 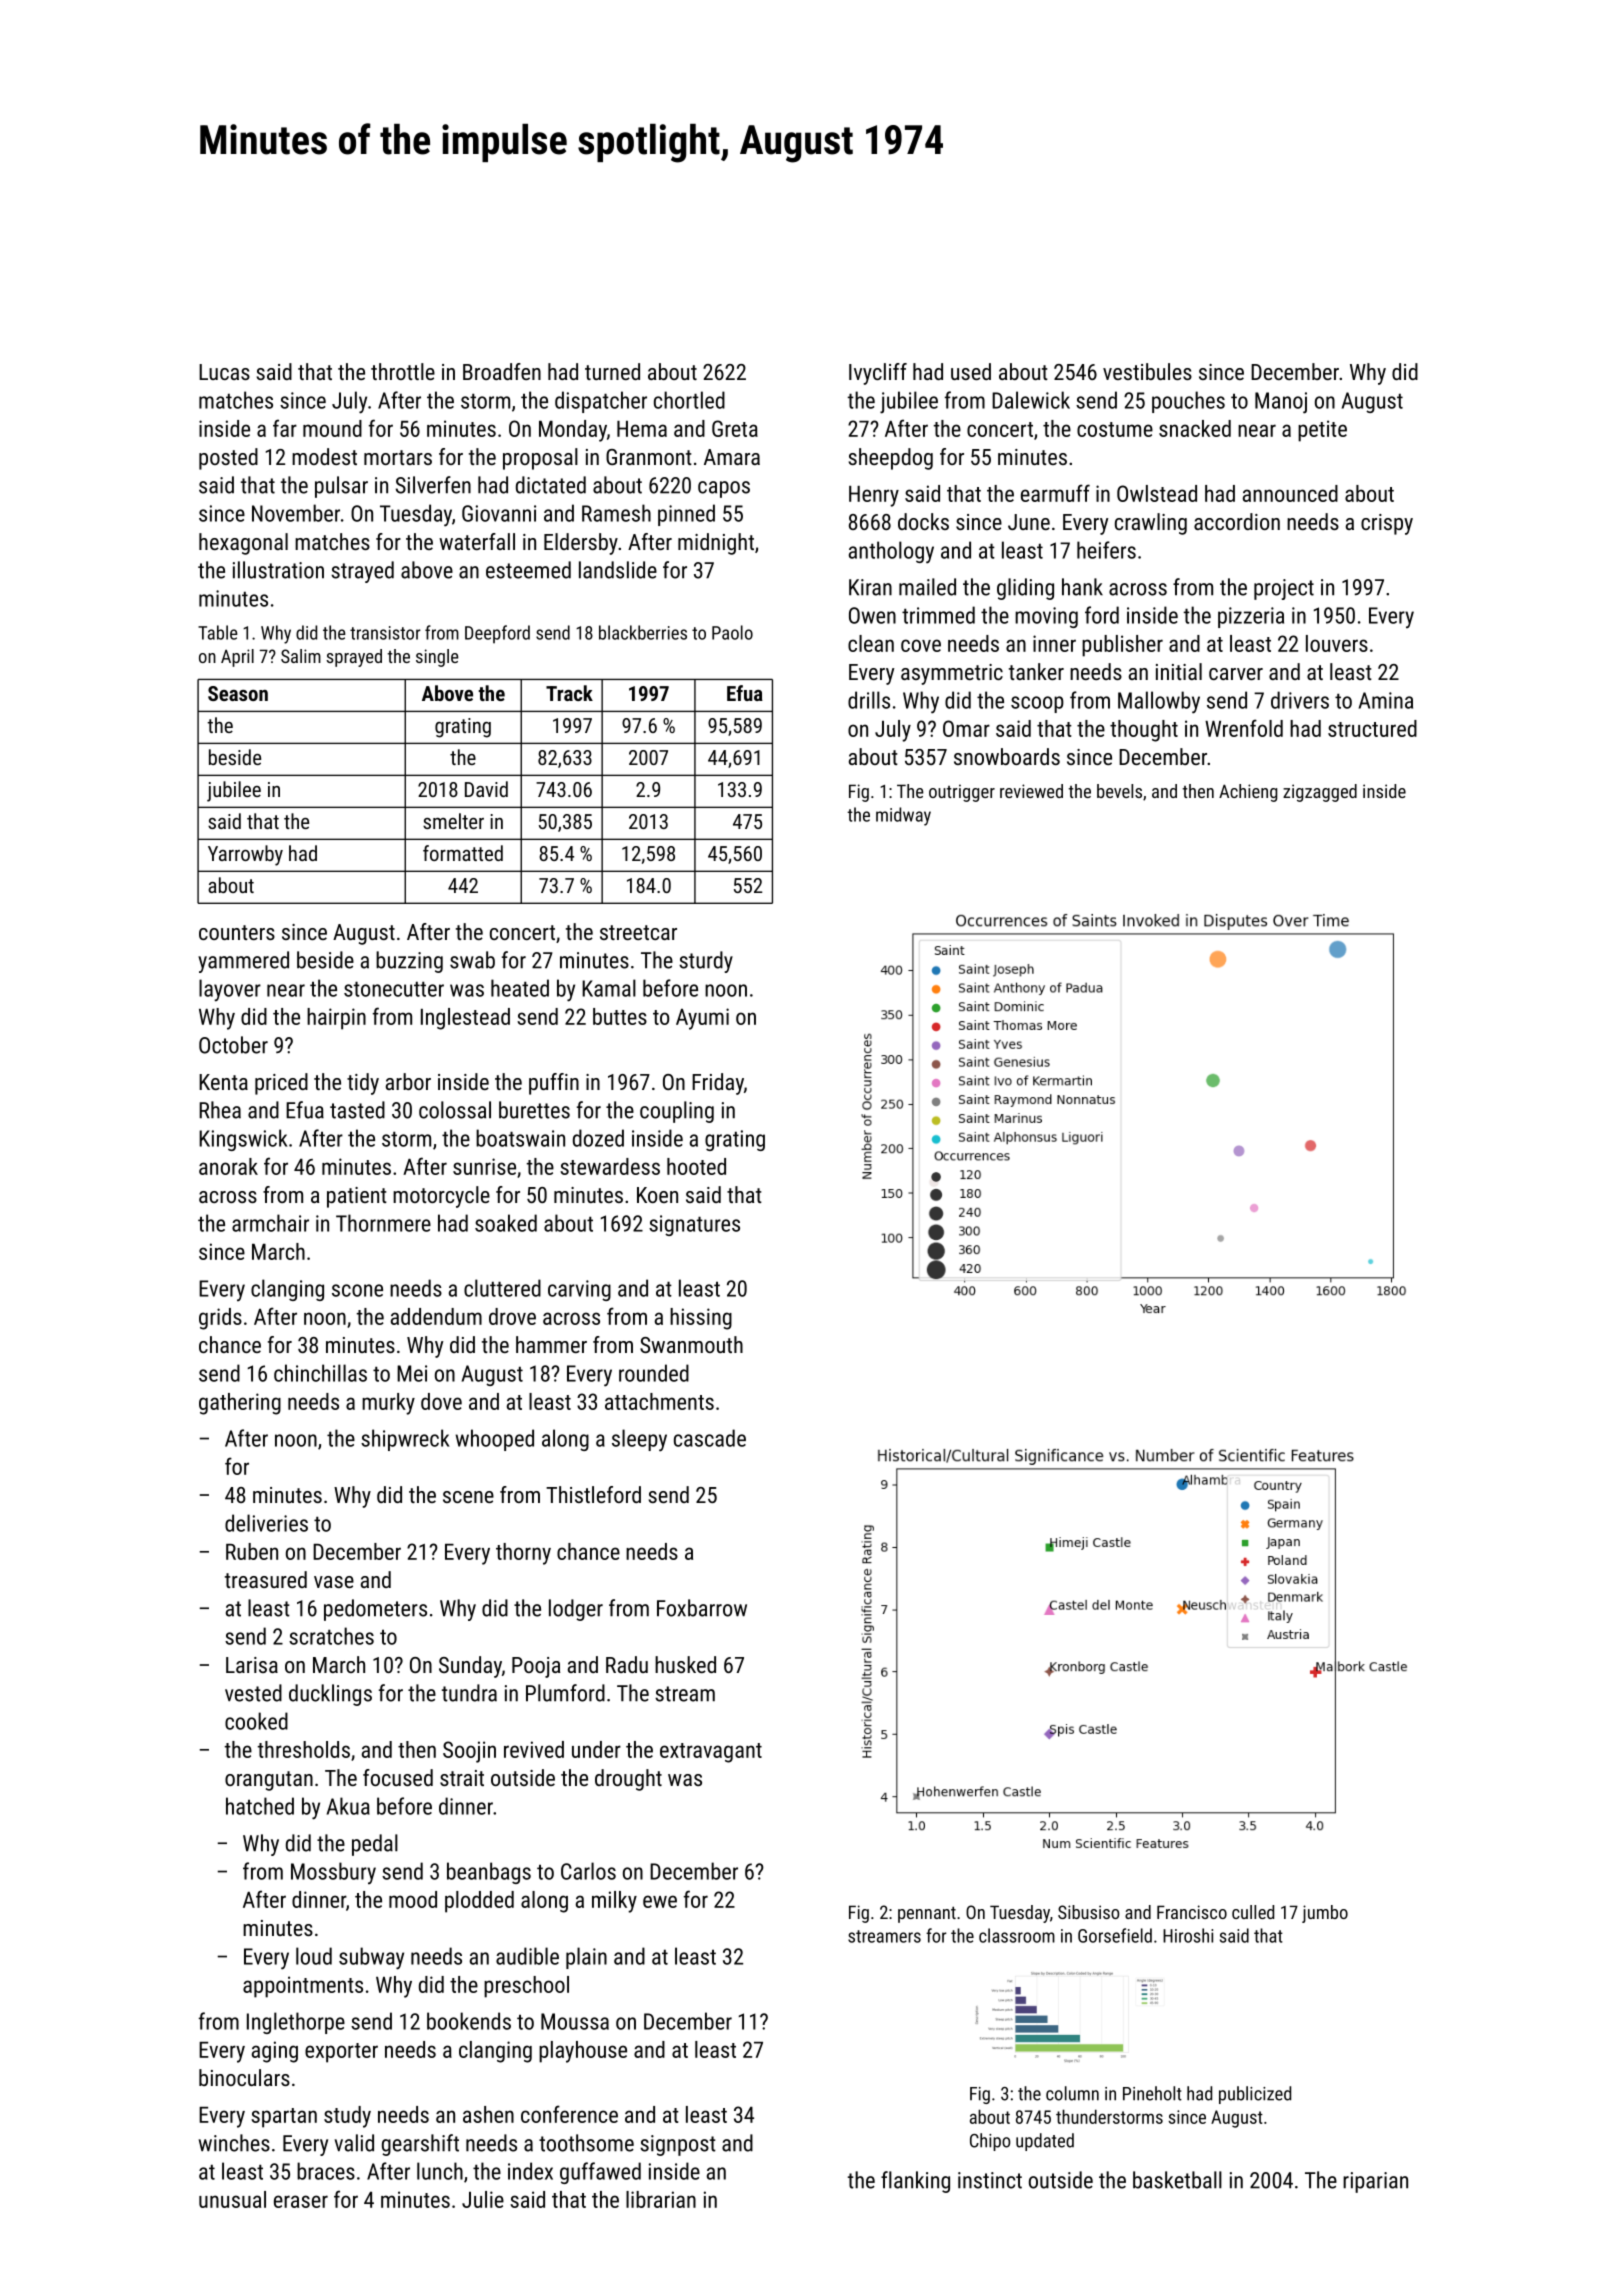 I want to click on vested, so click(x=253, y=1693).
